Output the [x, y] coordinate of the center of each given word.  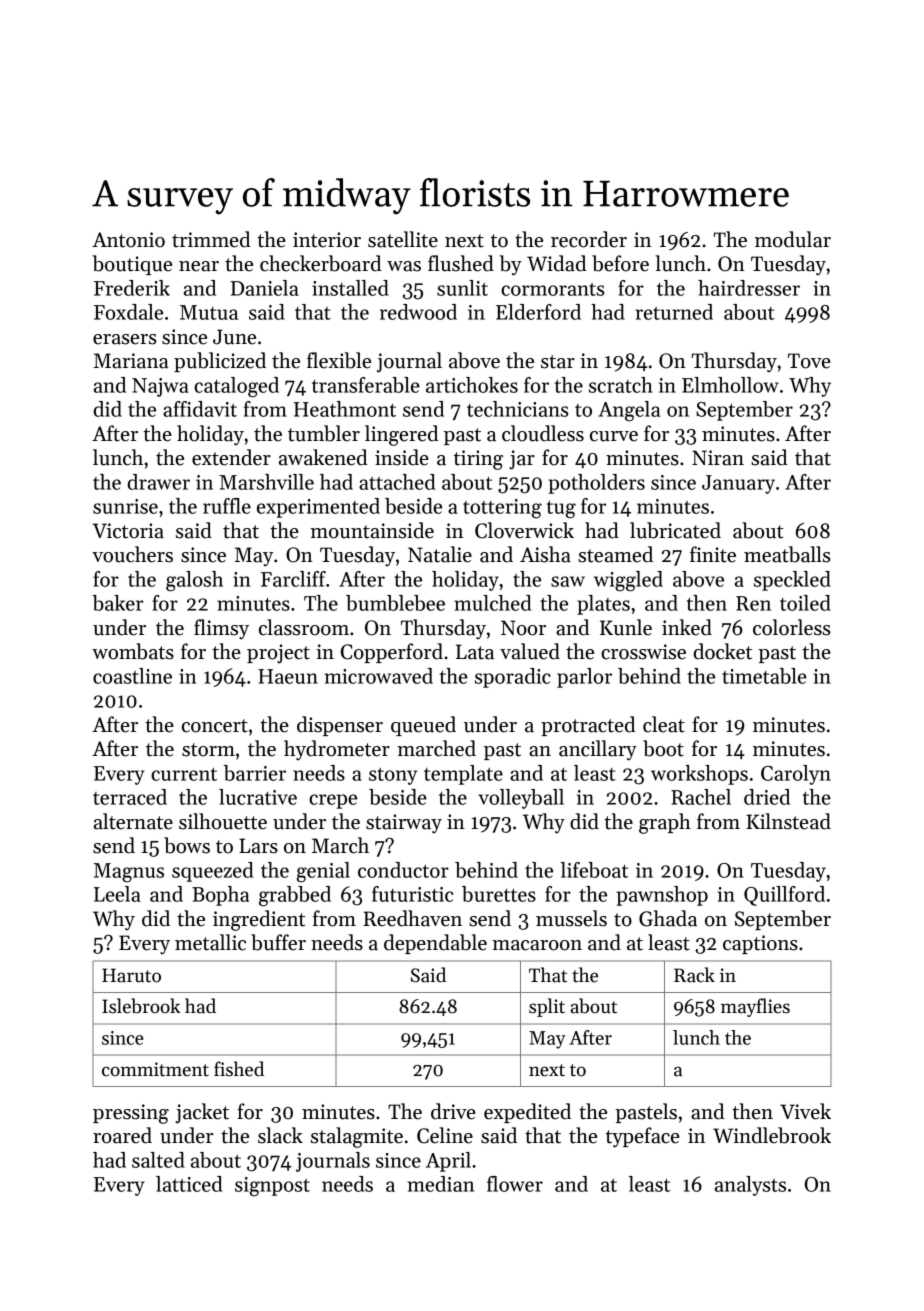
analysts [750, 1186]
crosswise [643, 652]
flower [515, 1184]
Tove [809, 361]
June [234, 337]
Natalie [440, 554]
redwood [418, 312]
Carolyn [796, 775]
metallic [210, 942]
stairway [404, 823]
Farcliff [293, 579]
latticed [189, 1184]
